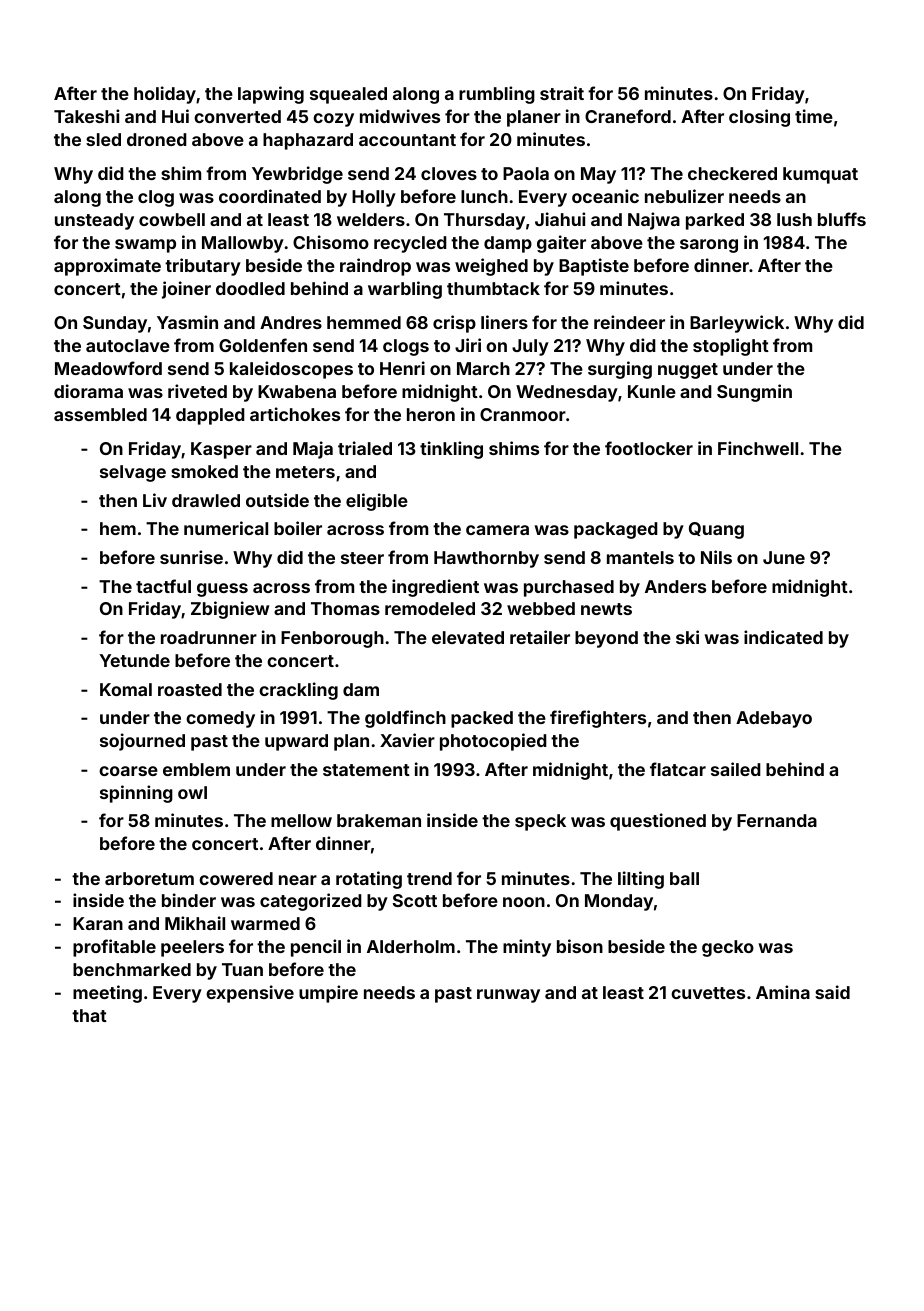 This document has width=924, height=1311. What do you see at coordinates (783, 992) in the document?
I see `Amina` at bounding box center [783, 992].
